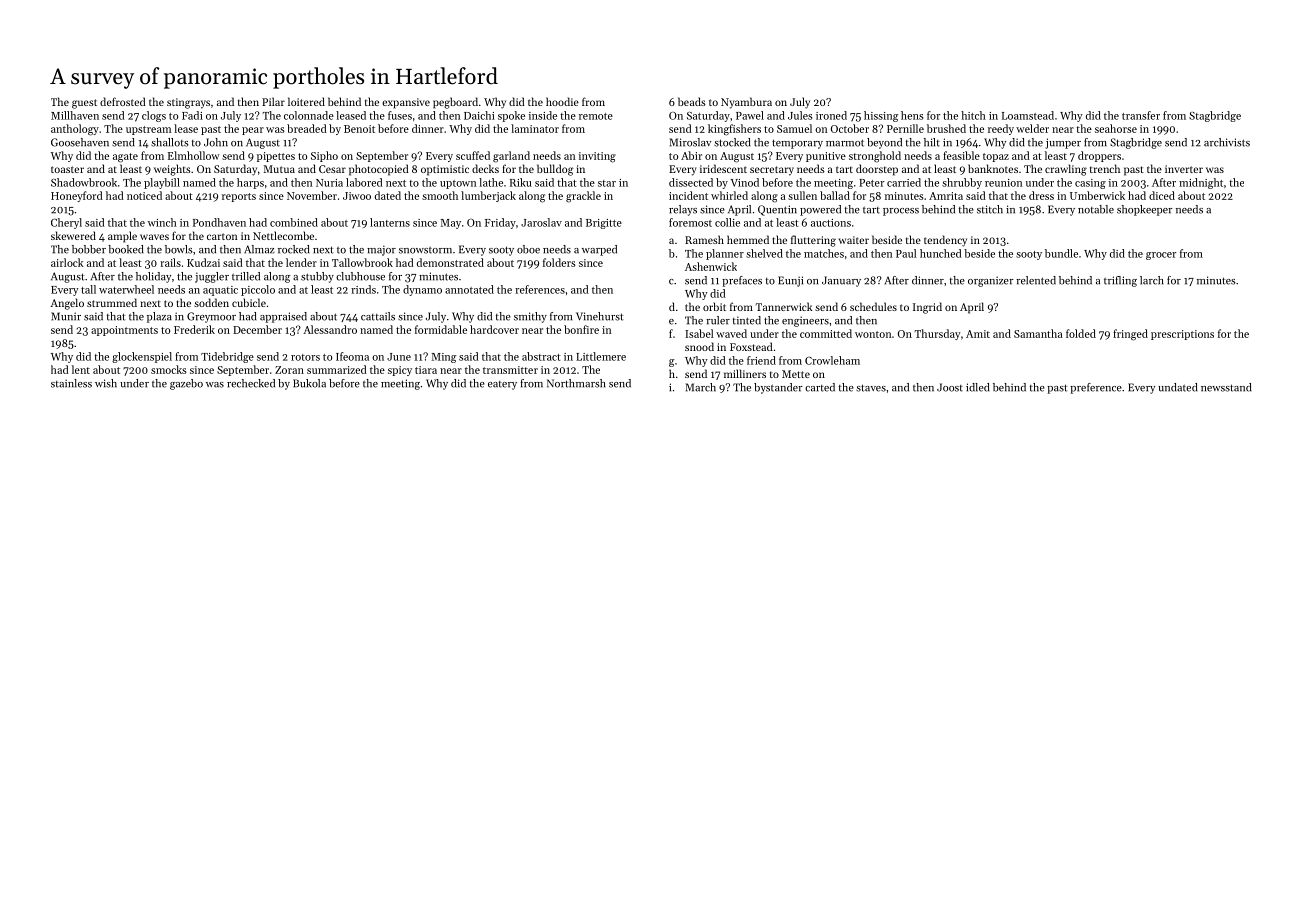 The image size is (1308, 924). What do you see at coordinates (993, 168) in the screenshot?
I see `banknotes` at bounding box center [993, 168].
